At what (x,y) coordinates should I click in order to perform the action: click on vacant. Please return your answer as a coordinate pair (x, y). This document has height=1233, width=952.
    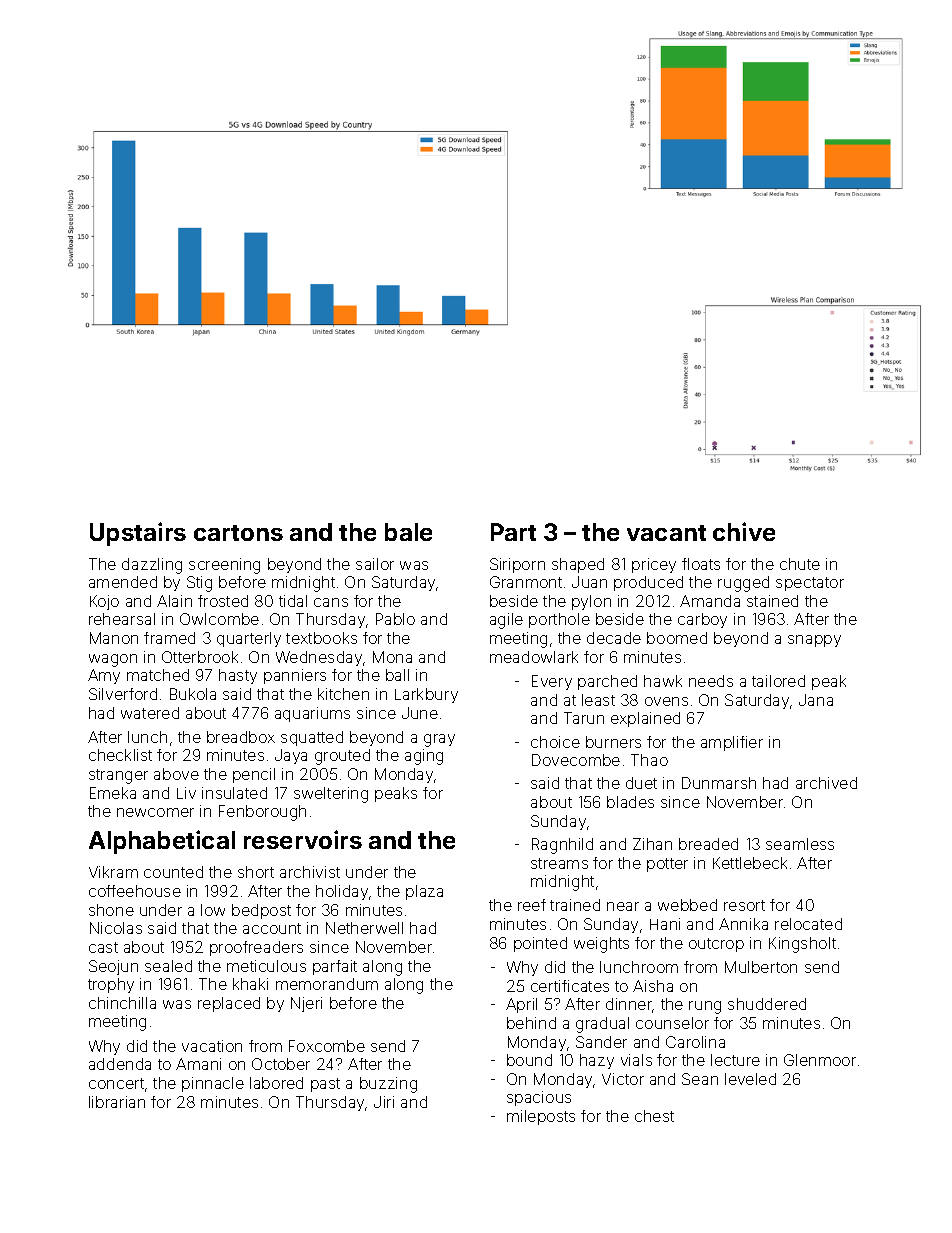
    Looking at the image, I should click on (666, 533).
